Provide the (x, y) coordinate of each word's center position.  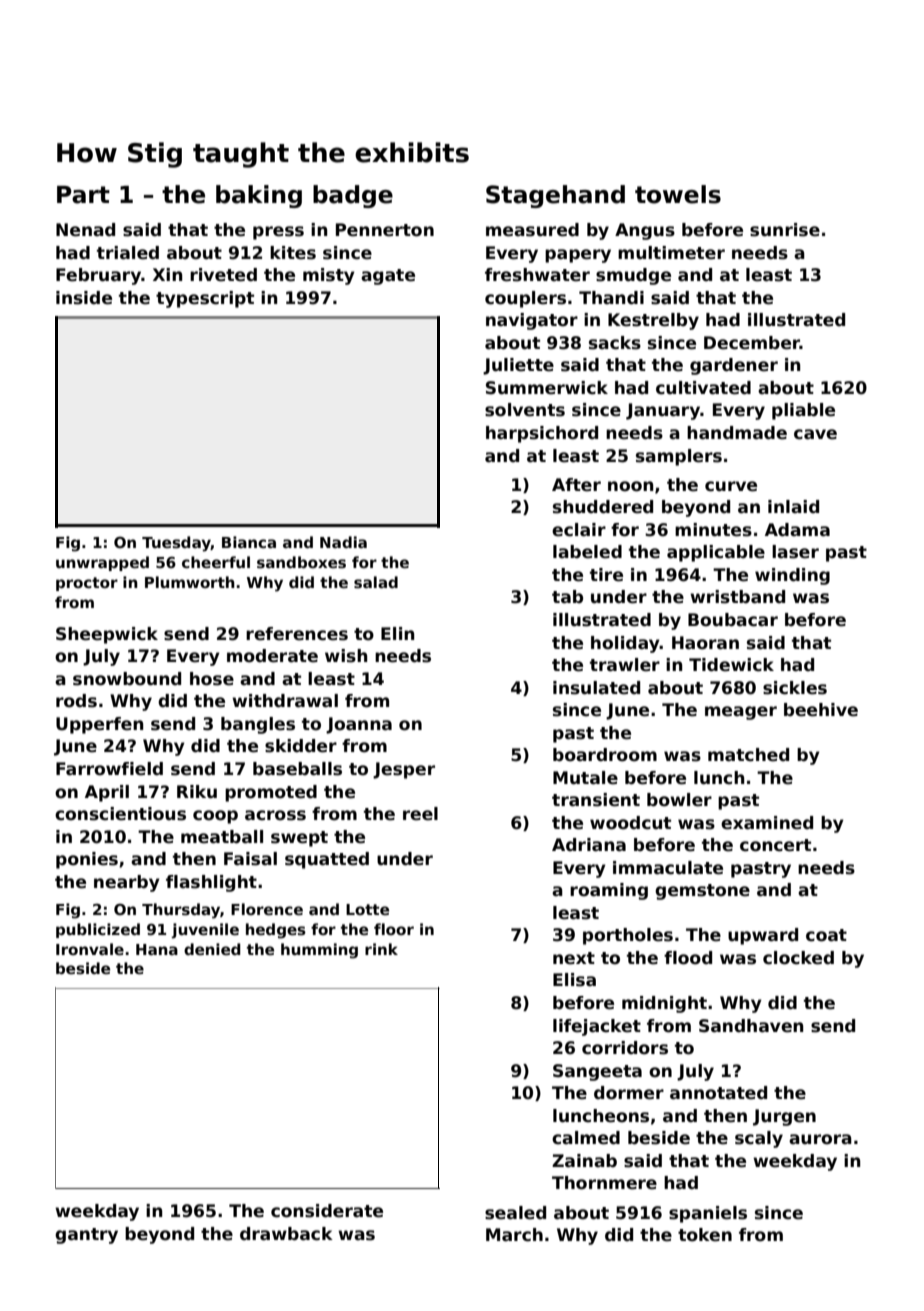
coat (826, 935)
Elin (397, 633)
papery (578, 256)
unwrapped (102, 563)
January (663, 411)
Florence (267, 909)
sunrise (785, 230)
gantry (86, 1236)
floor (394, 929)
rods (76, 701)
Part (83, 195)
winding (792, 576)
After (576, 485)
